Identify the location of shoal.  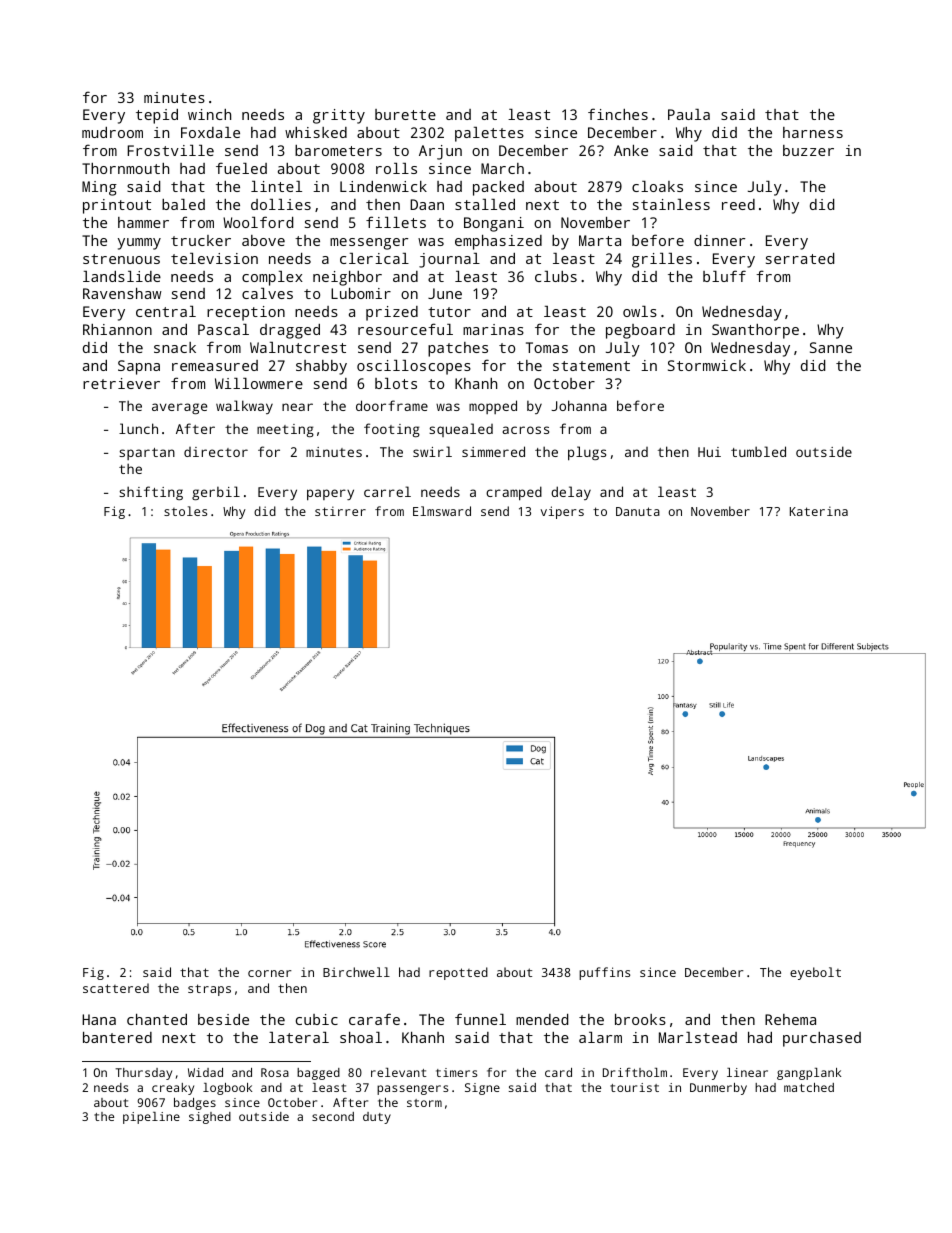
(361, 1037).
